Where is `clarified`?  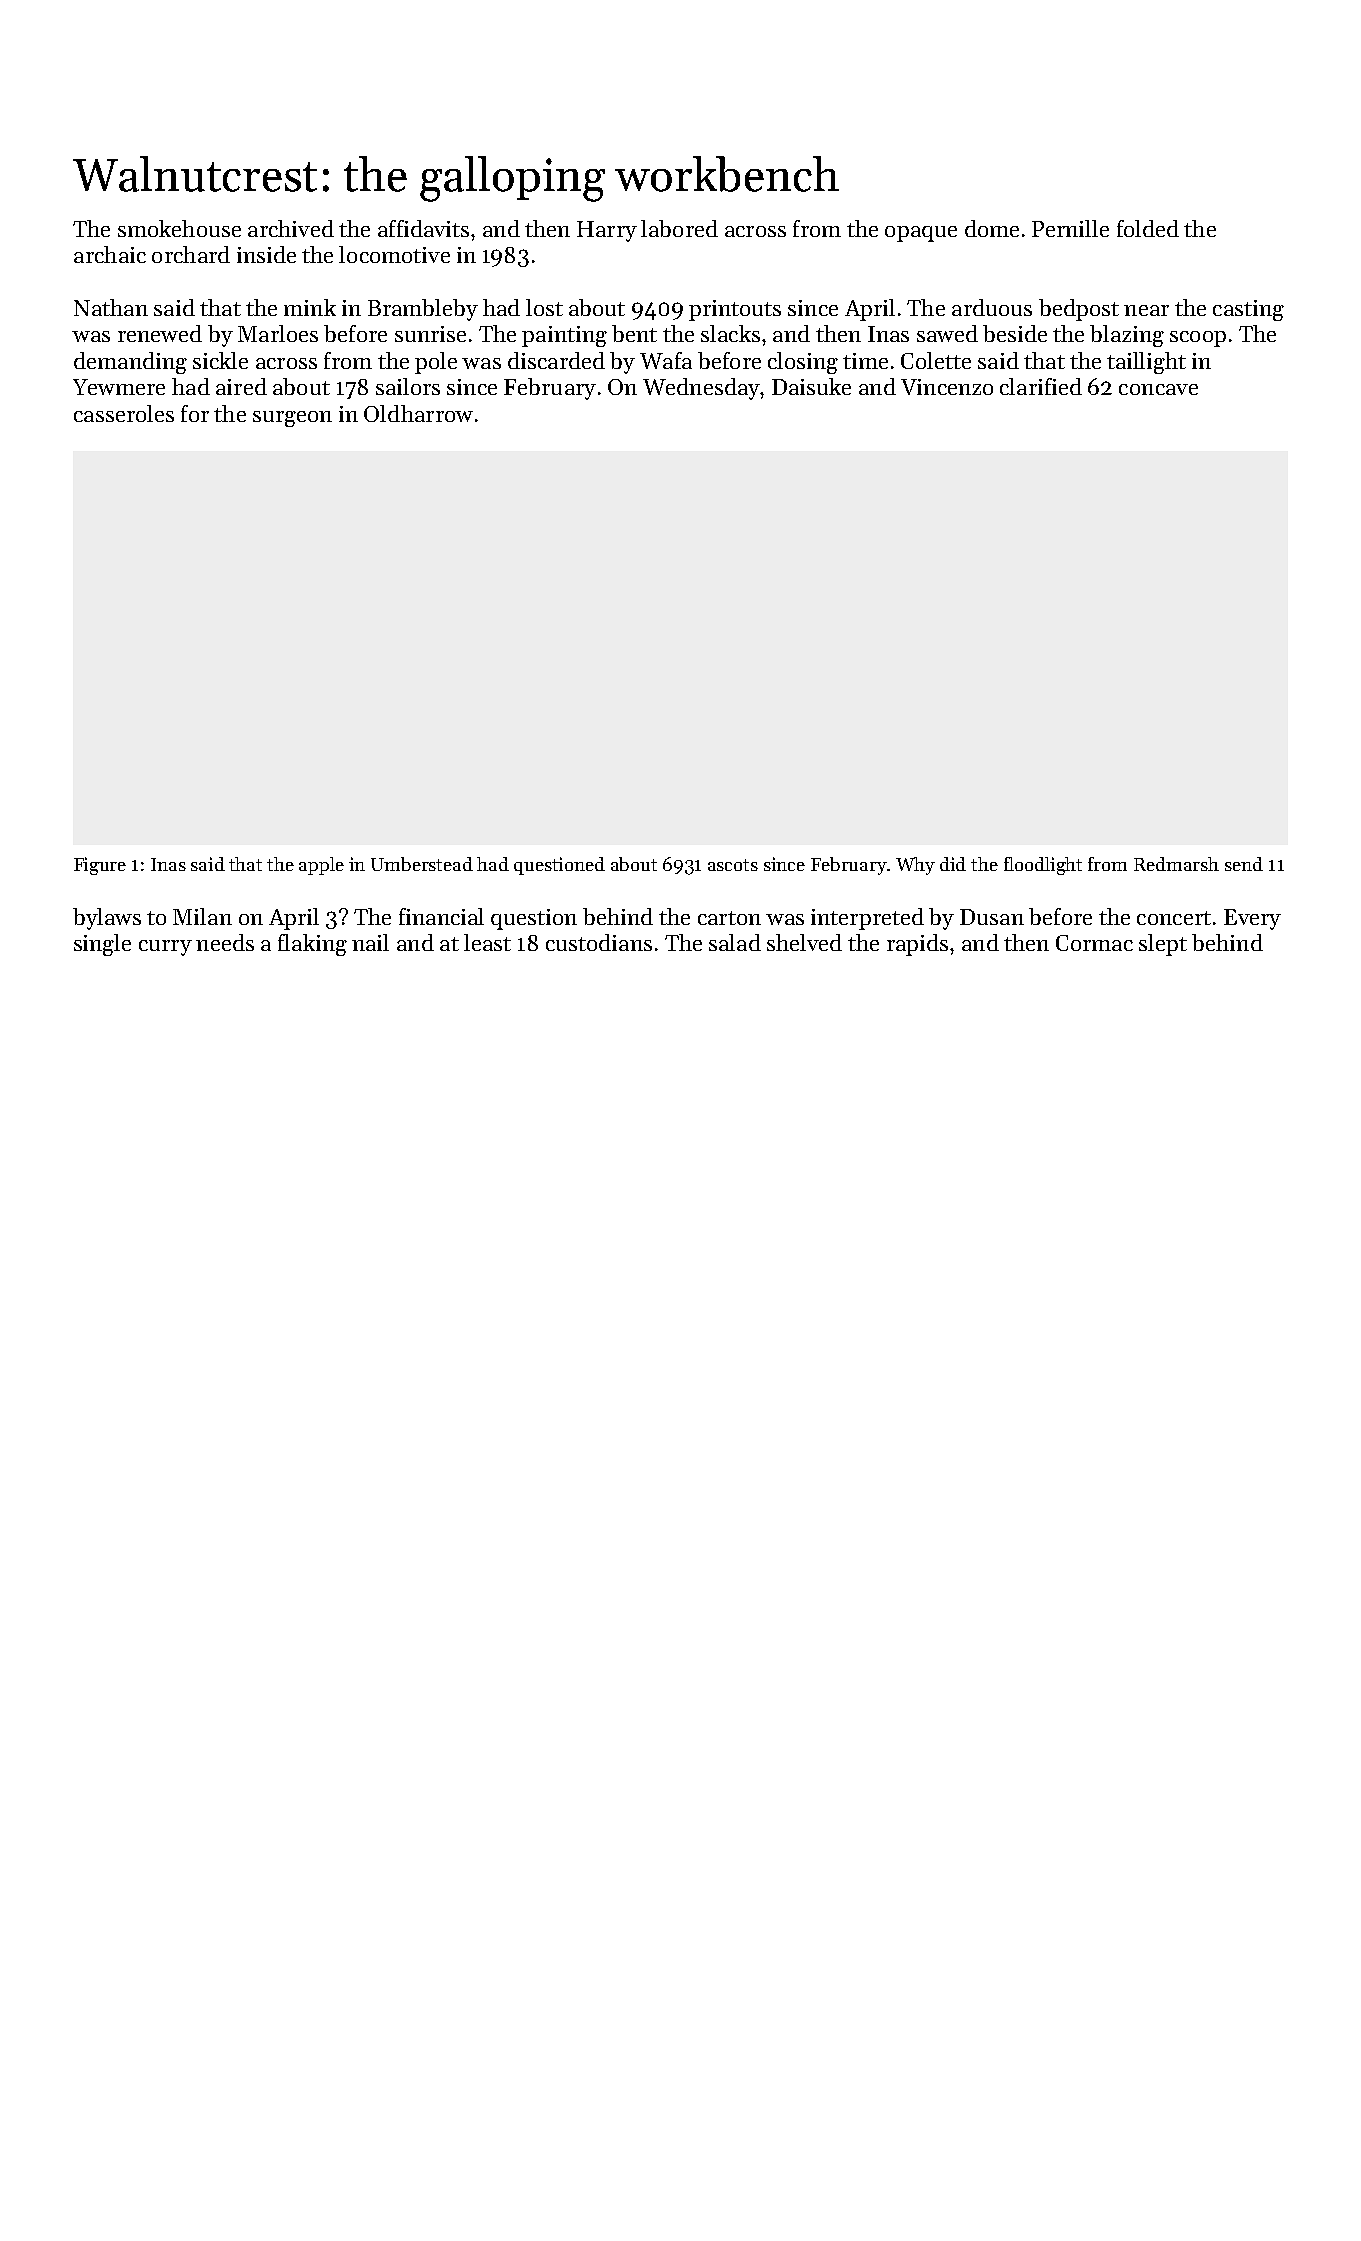 clarified is located at coordinates (1041, 386).
